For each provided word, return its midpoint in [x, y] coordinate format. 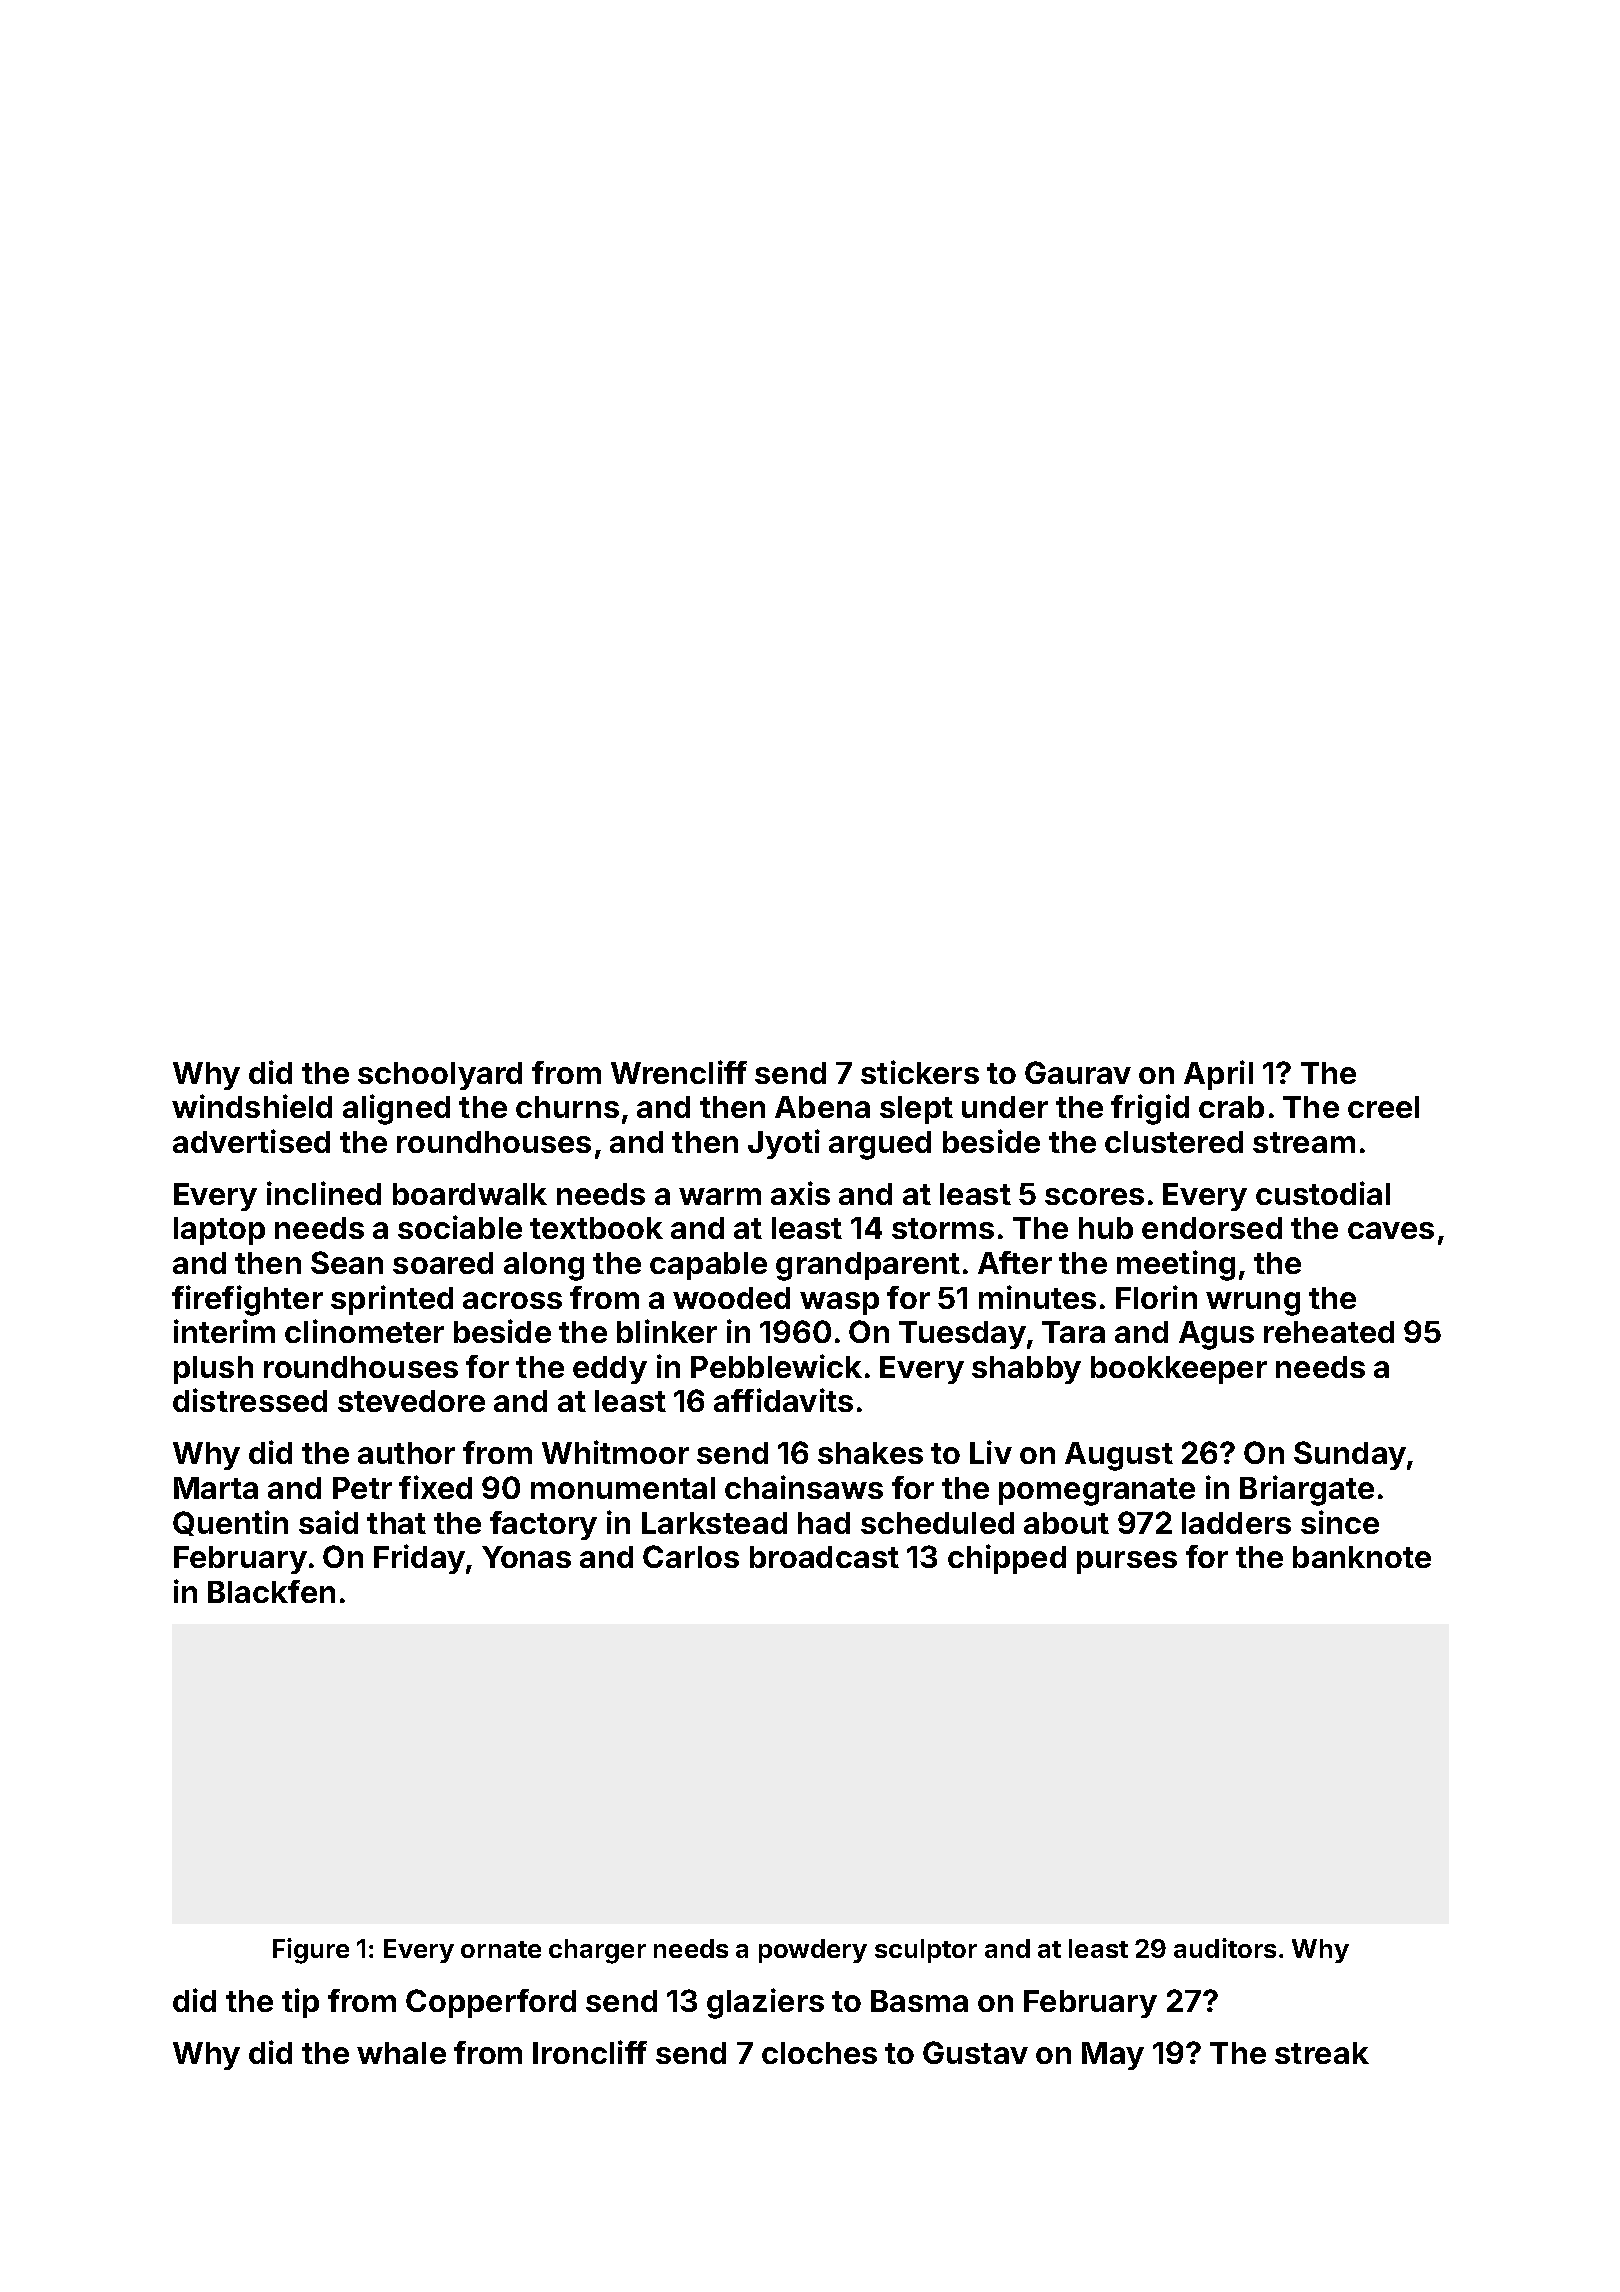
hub [1106, 1228]
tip [300, 2003]
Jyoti [784, 1144]
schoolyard [440, 1076]
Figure [311, 1951]
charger [597, 1951]
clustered [1174, 1142]
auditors [1225, 1948]
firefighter [247, 1300]
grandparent [868, 1266]
